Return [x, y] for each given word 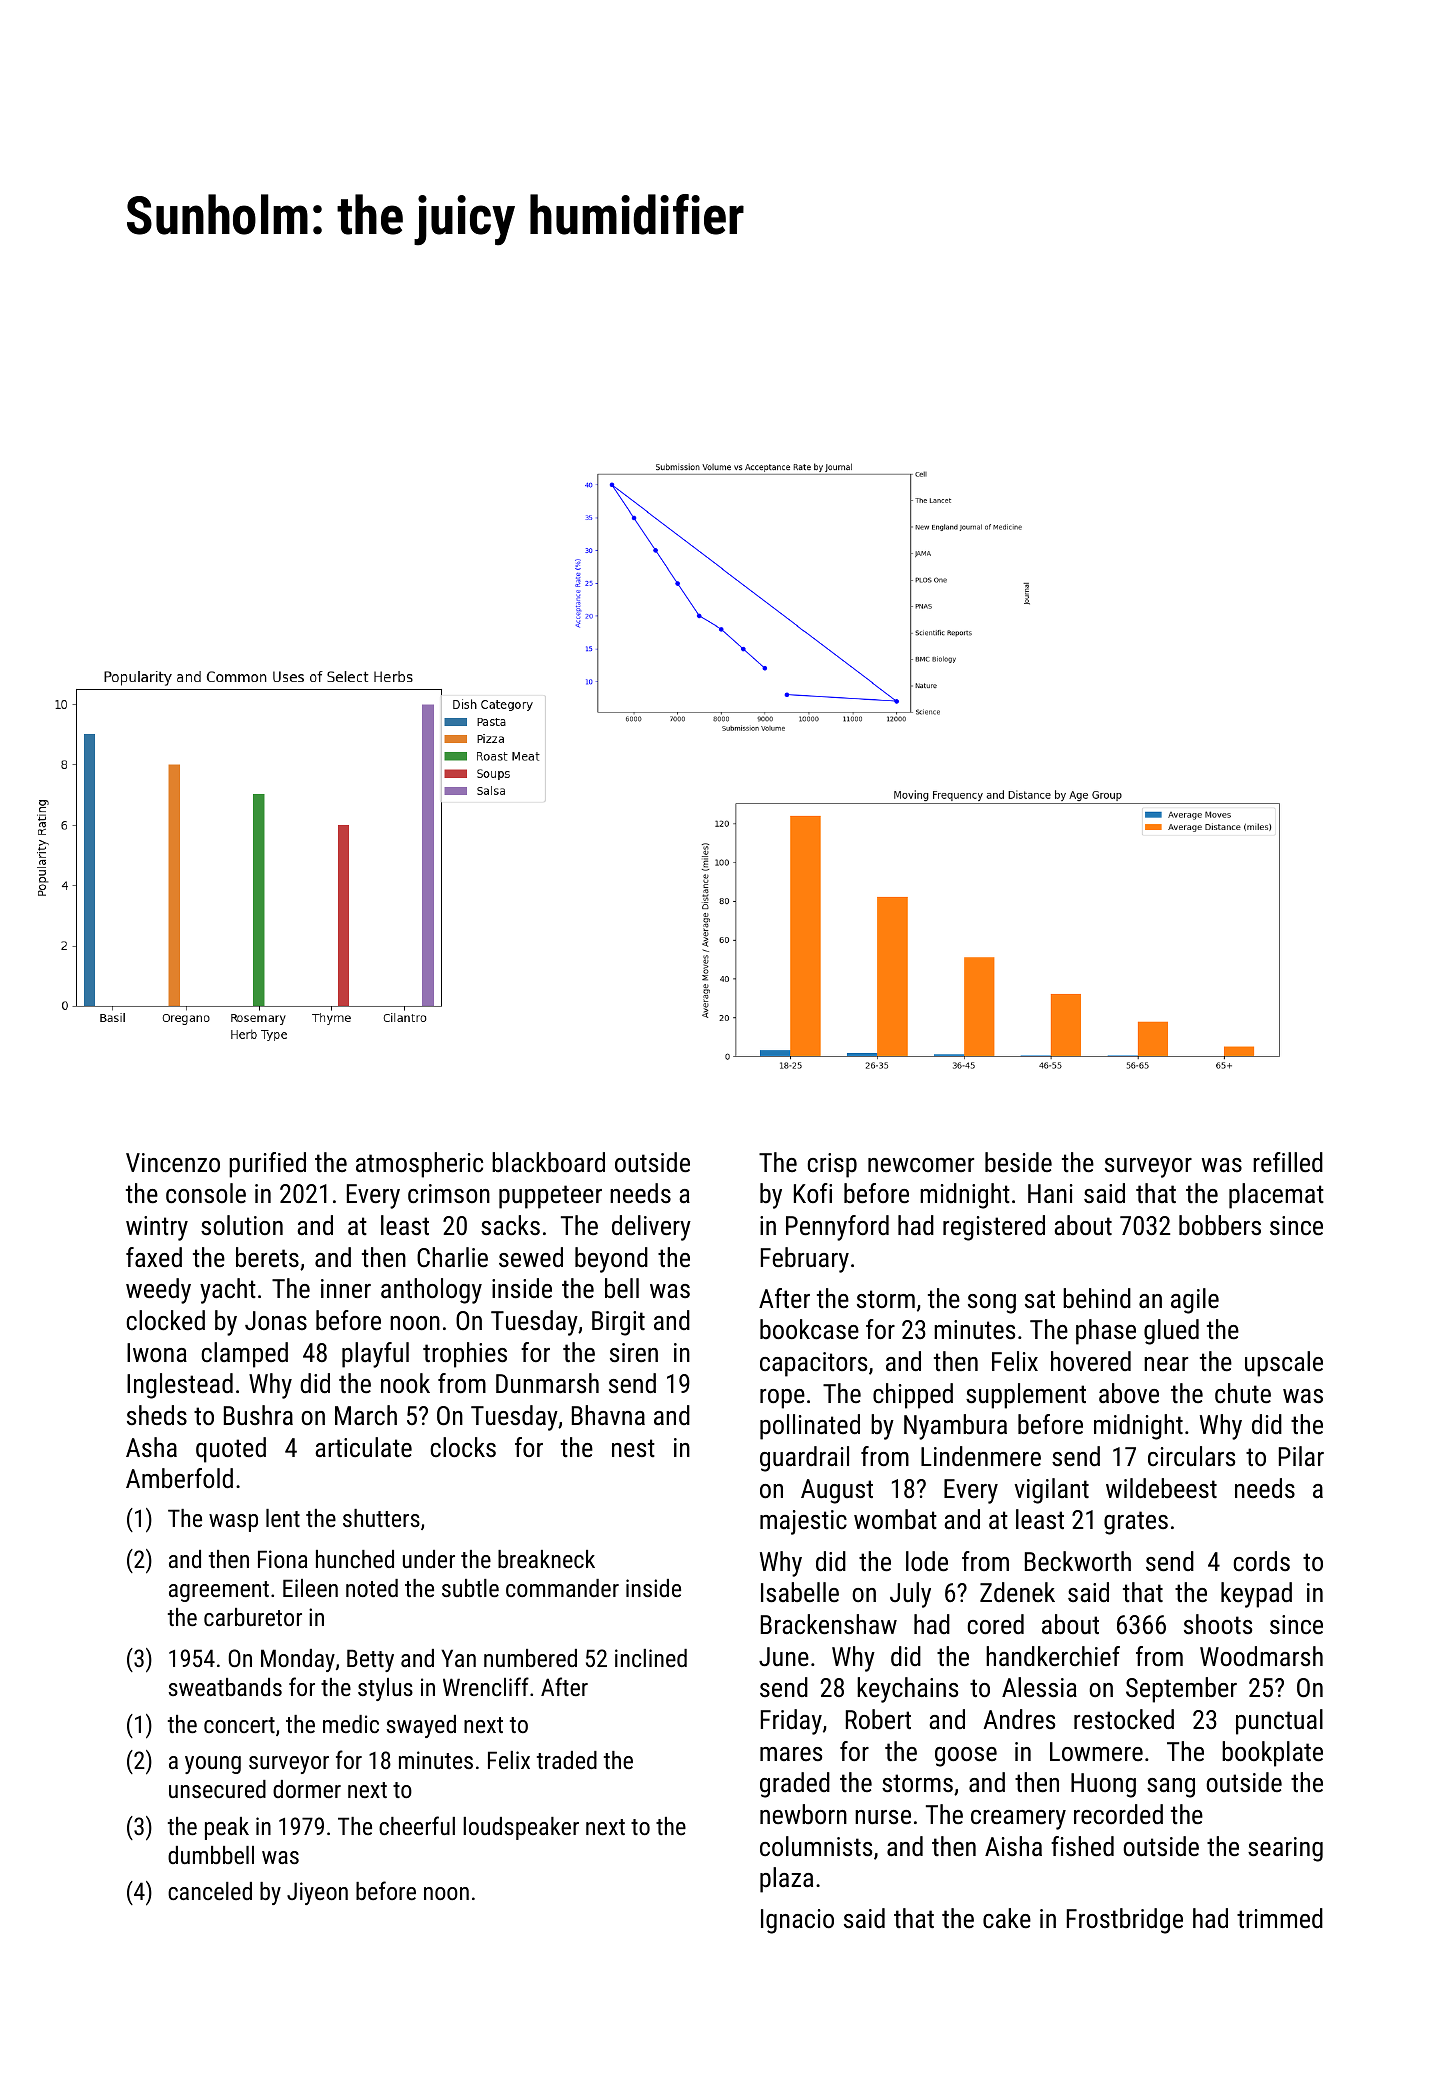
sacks [510, 1225]
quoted [231, 1450]
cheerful [417, 1825]
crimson [449, 1193]
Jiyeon [317, 1893]
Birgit [618, 1323]
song [992, 1304]
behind [1097, 1298]
